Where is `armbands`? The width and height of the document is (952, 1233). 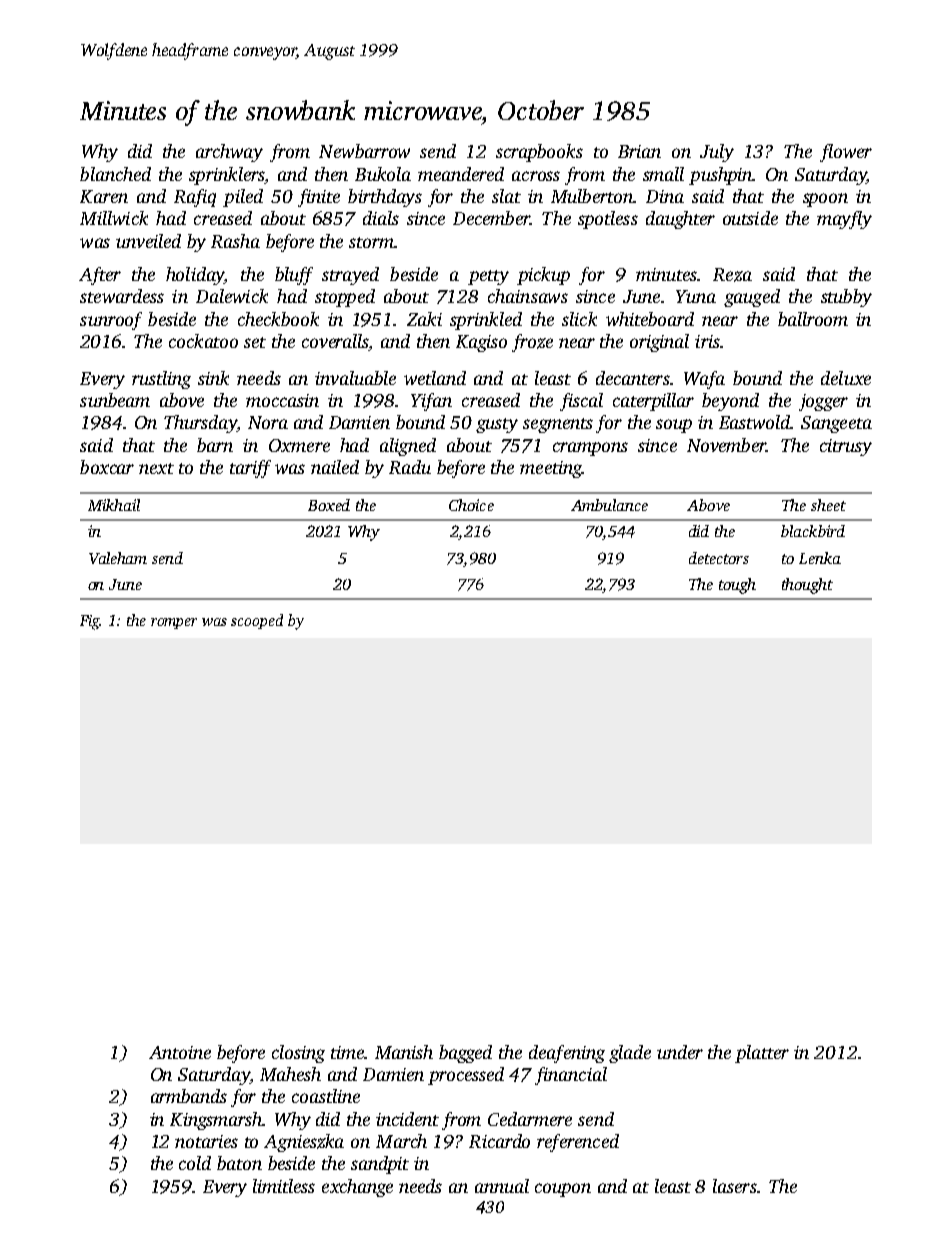 armbands is located at coordinates (189, 1096).
